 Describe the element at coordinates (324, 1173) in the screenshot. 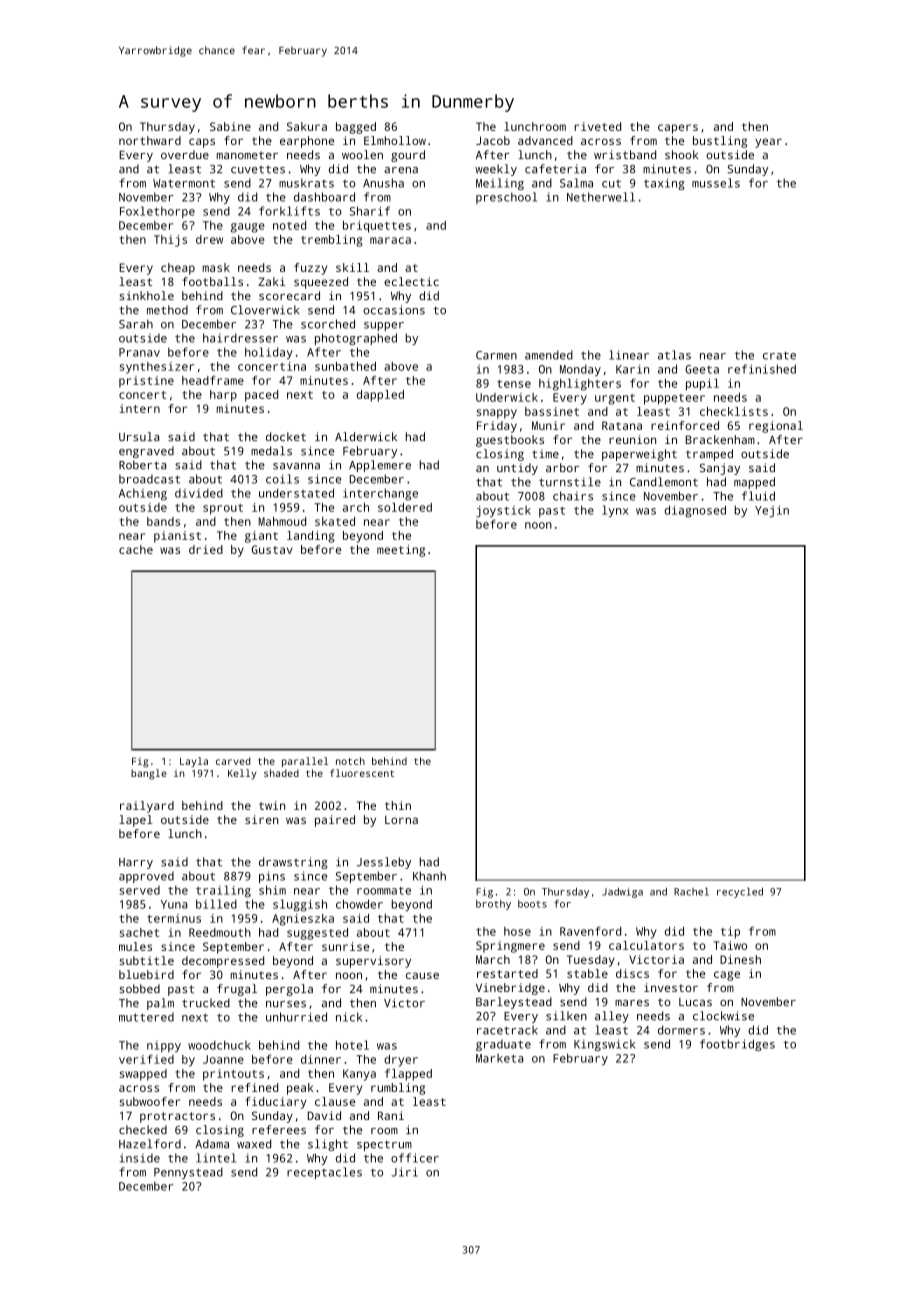

I see `receptacles` at that location.
